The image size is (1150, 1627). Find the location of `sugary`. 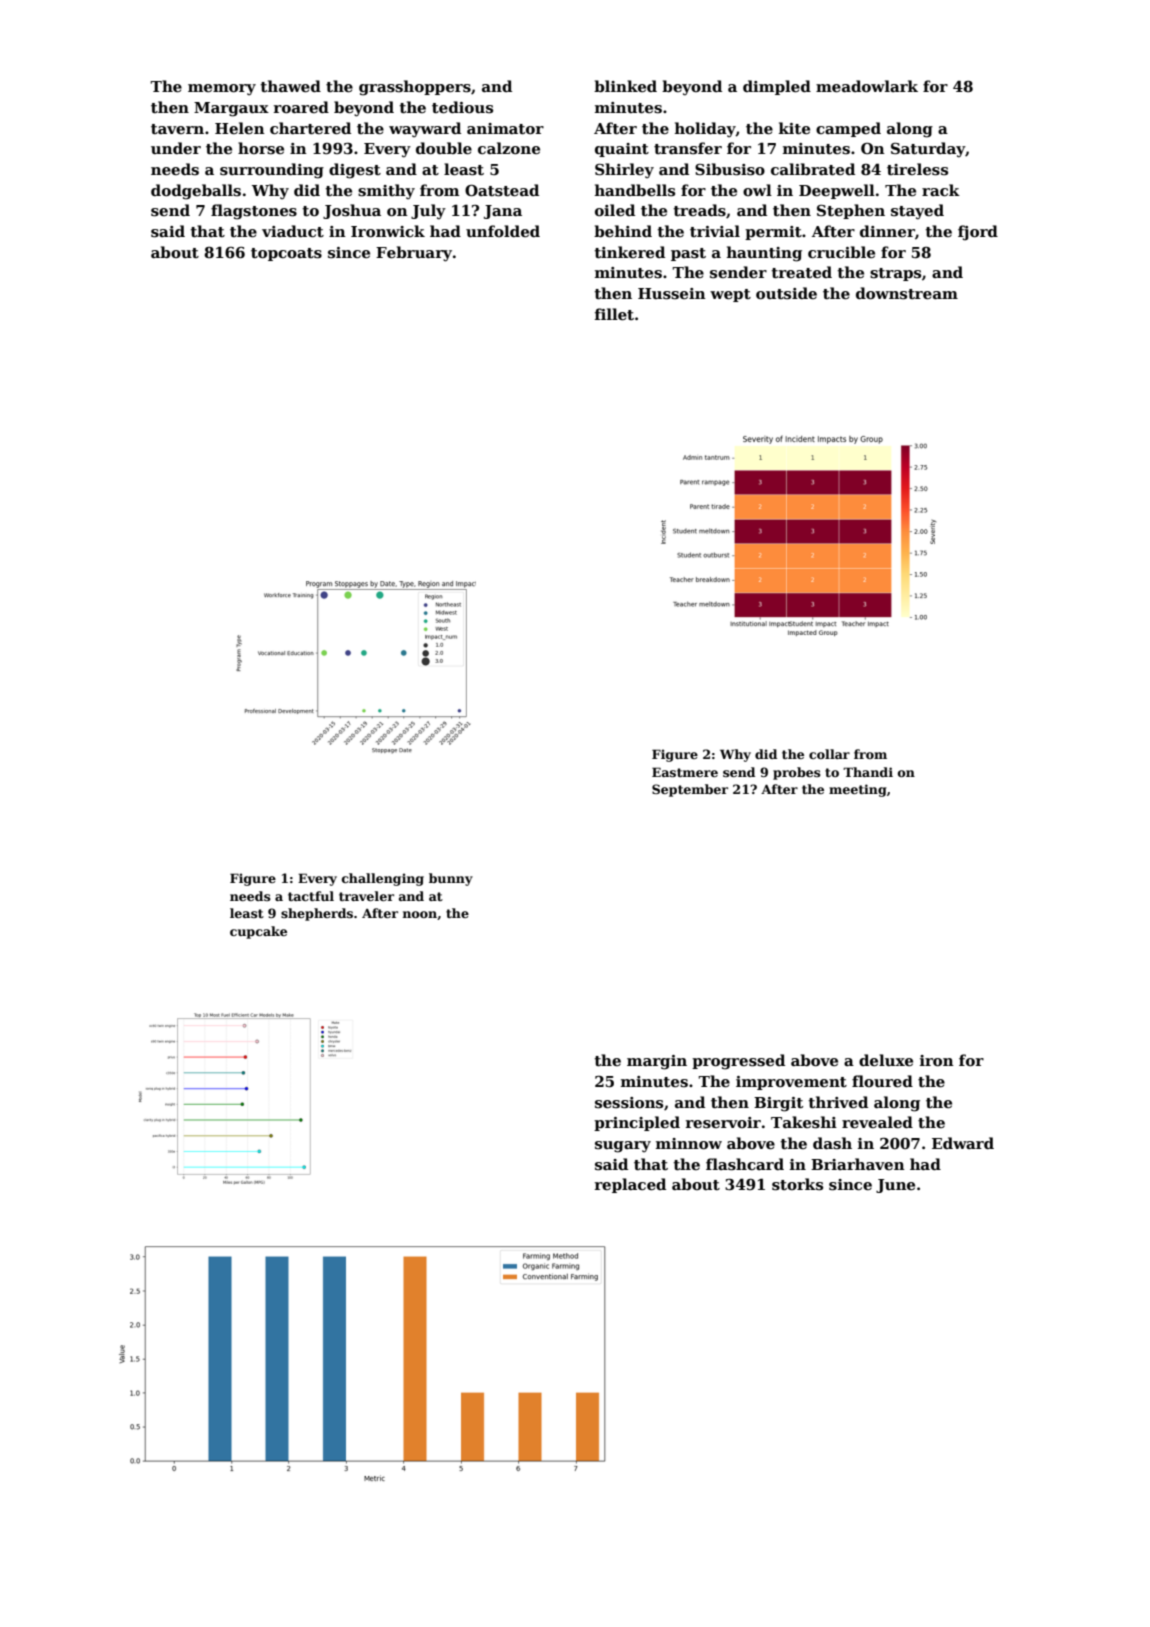

sugary is located at coordinates (623, 1147).
